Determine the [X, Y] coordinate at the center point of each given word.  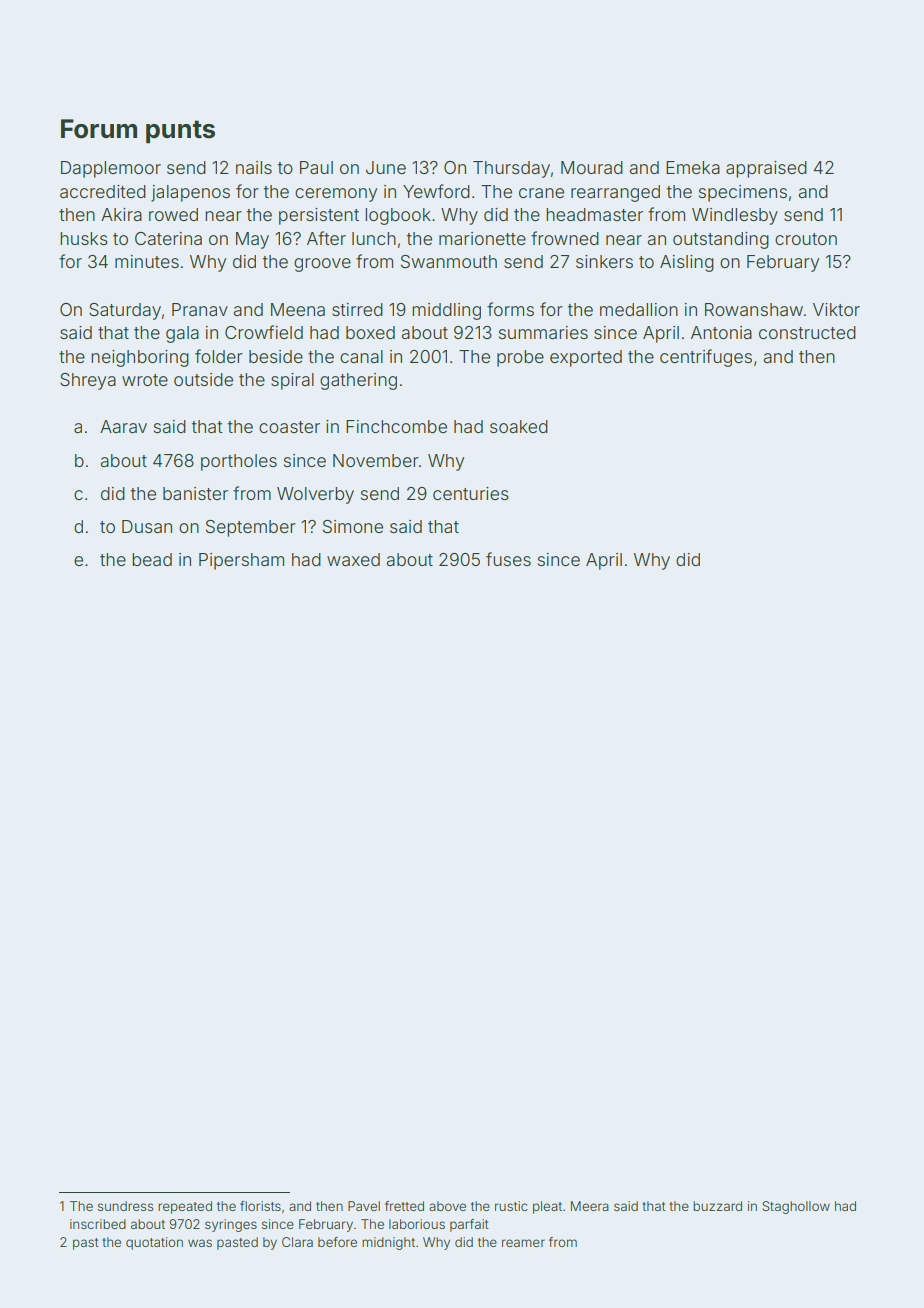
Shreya [88, 381]
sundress [125, 1206]
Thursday [511, 169]
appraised [766, 169]
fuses [508, 559]
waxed [353, 559]
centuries [471, 493]
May [252, 240]
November [376, 460]
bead [152, 559]
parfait [469, 1225]
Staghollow [796, 1207]
